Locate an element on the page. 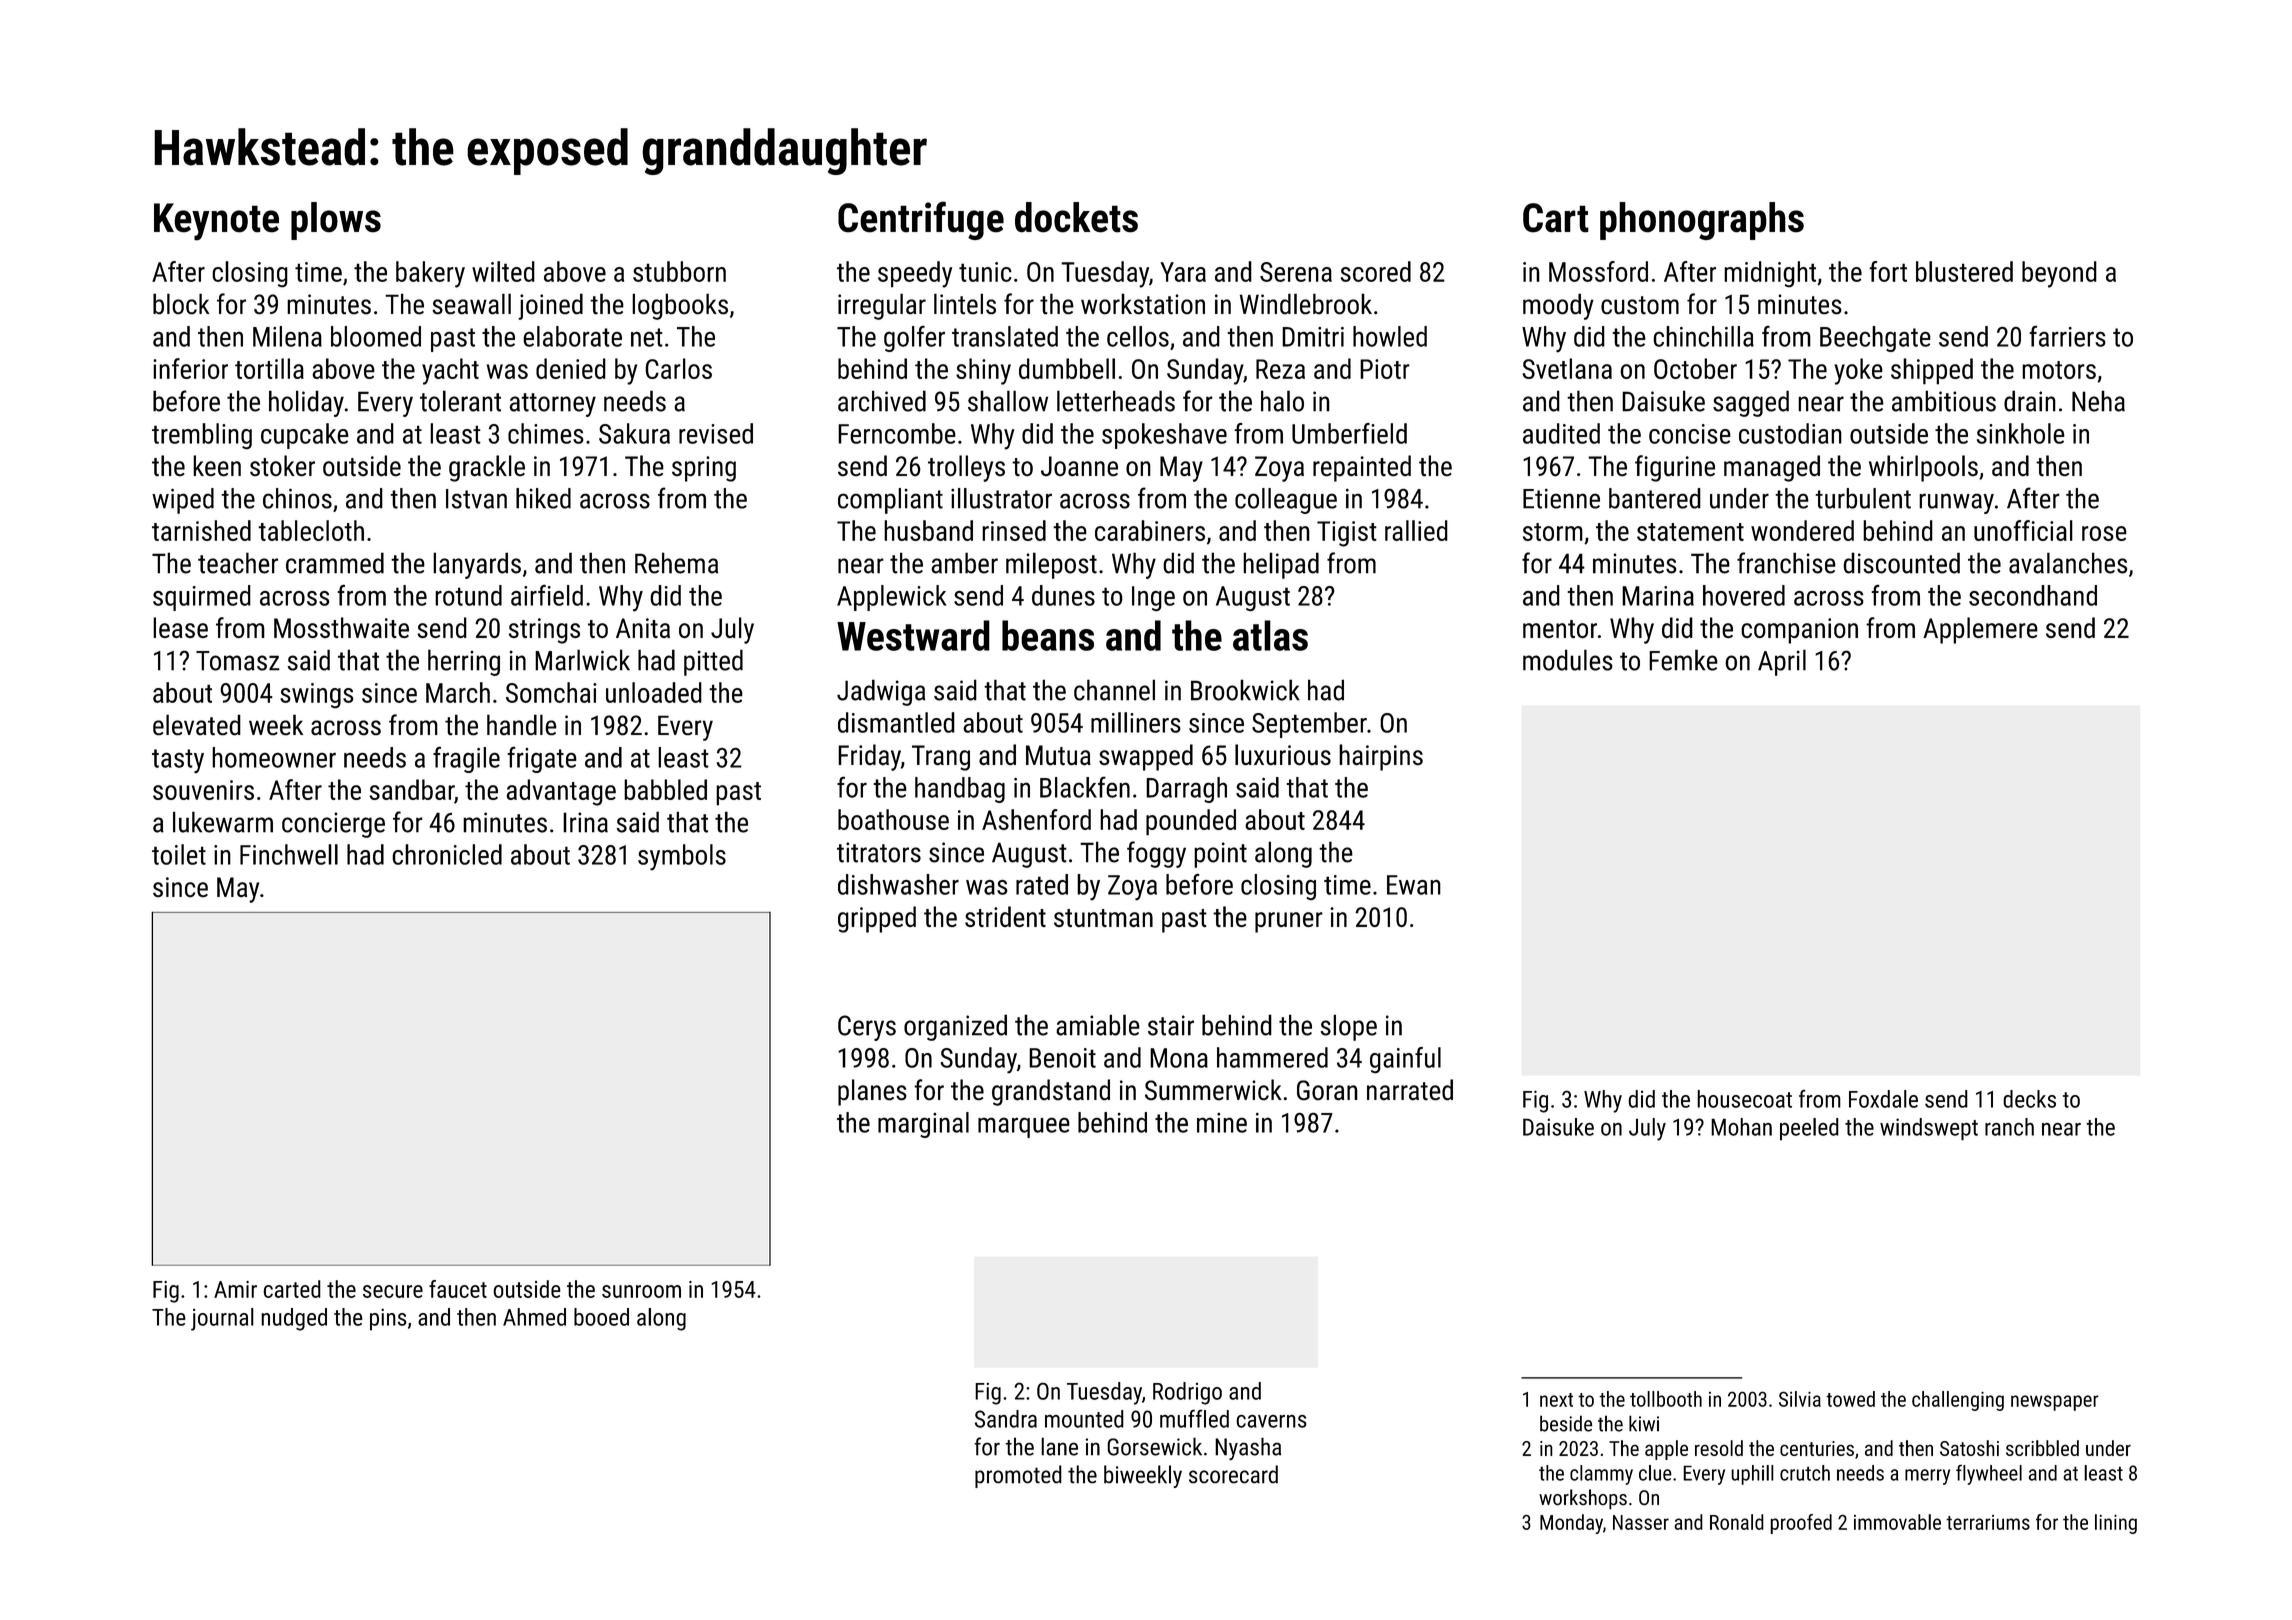 The width and height of the page is (2292, 1620). decks is located at coordinates (2029, 1099).
